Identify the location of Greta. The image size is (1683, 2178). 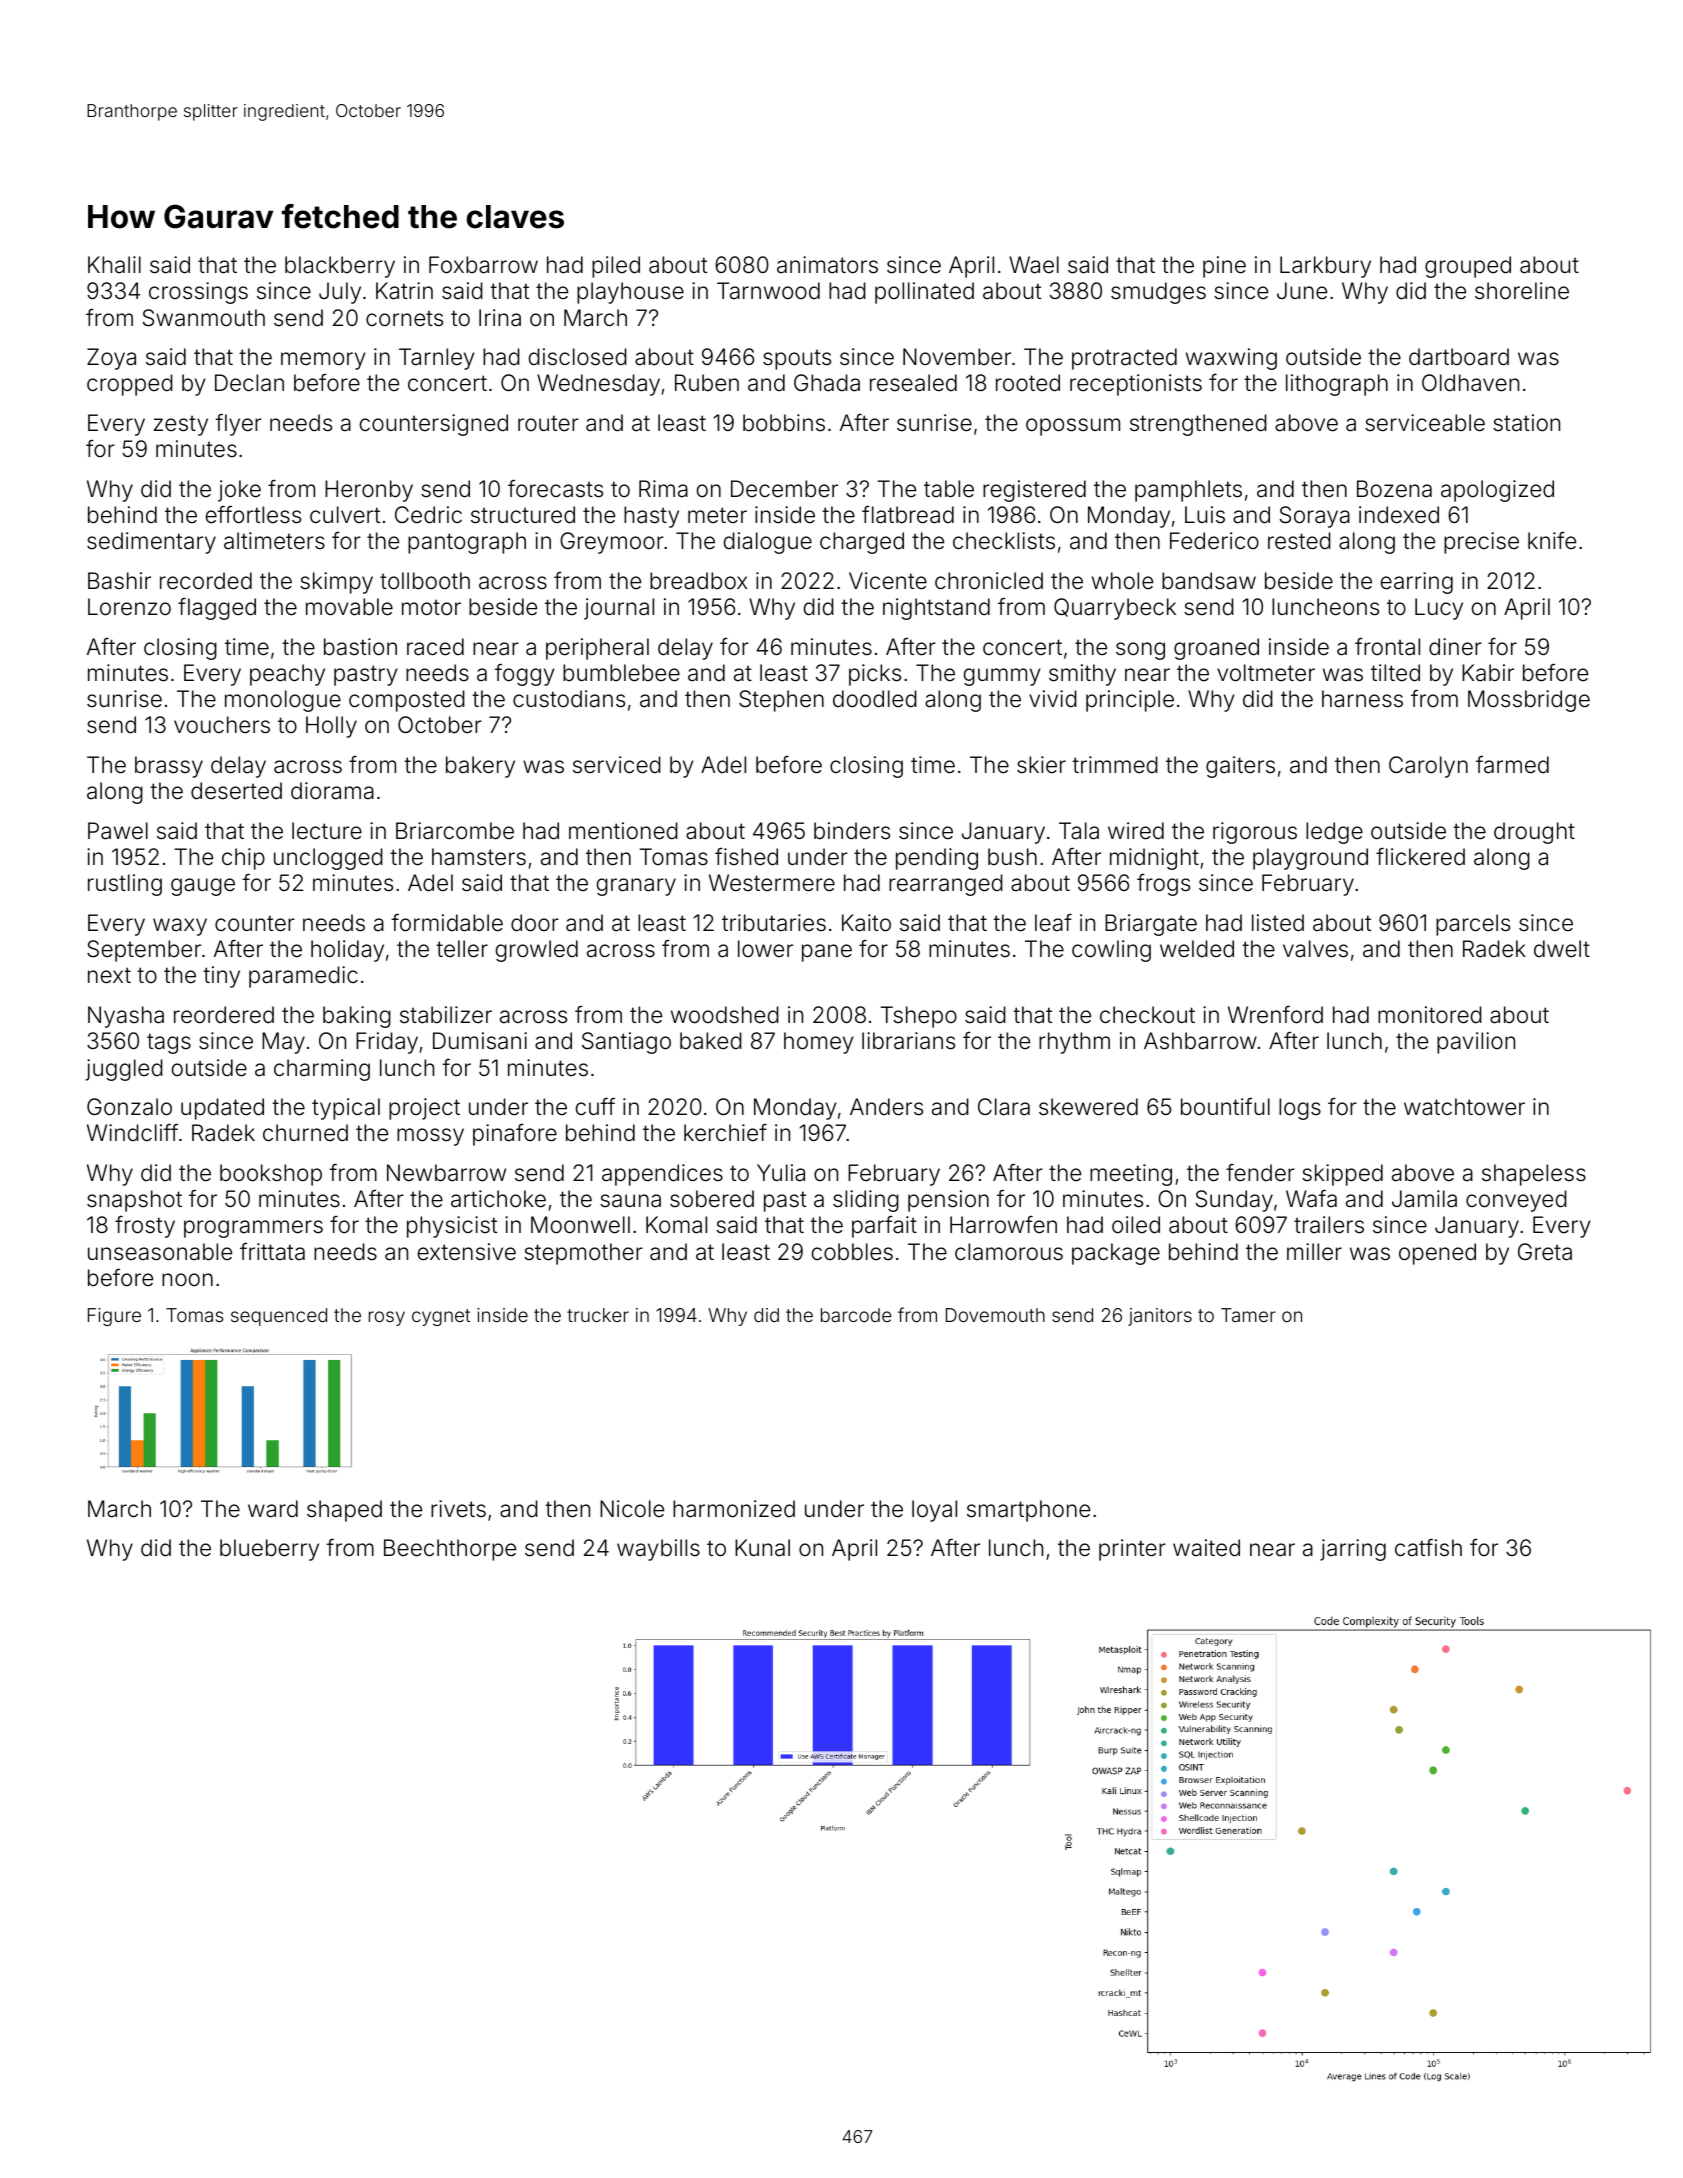
(1545, 1252).
